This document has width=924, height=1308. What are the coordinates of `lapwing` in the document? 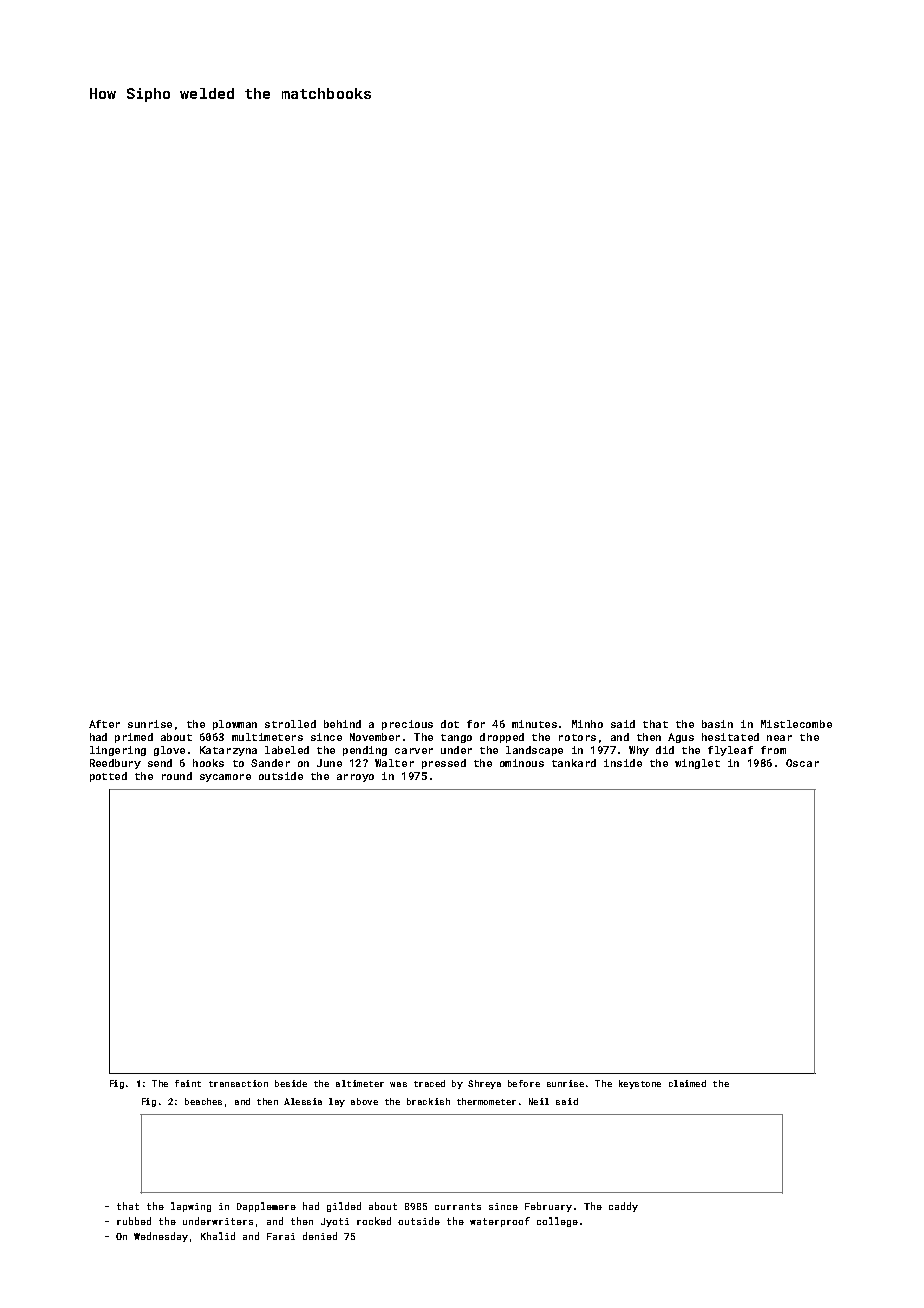 It's located at (191, 1207).
